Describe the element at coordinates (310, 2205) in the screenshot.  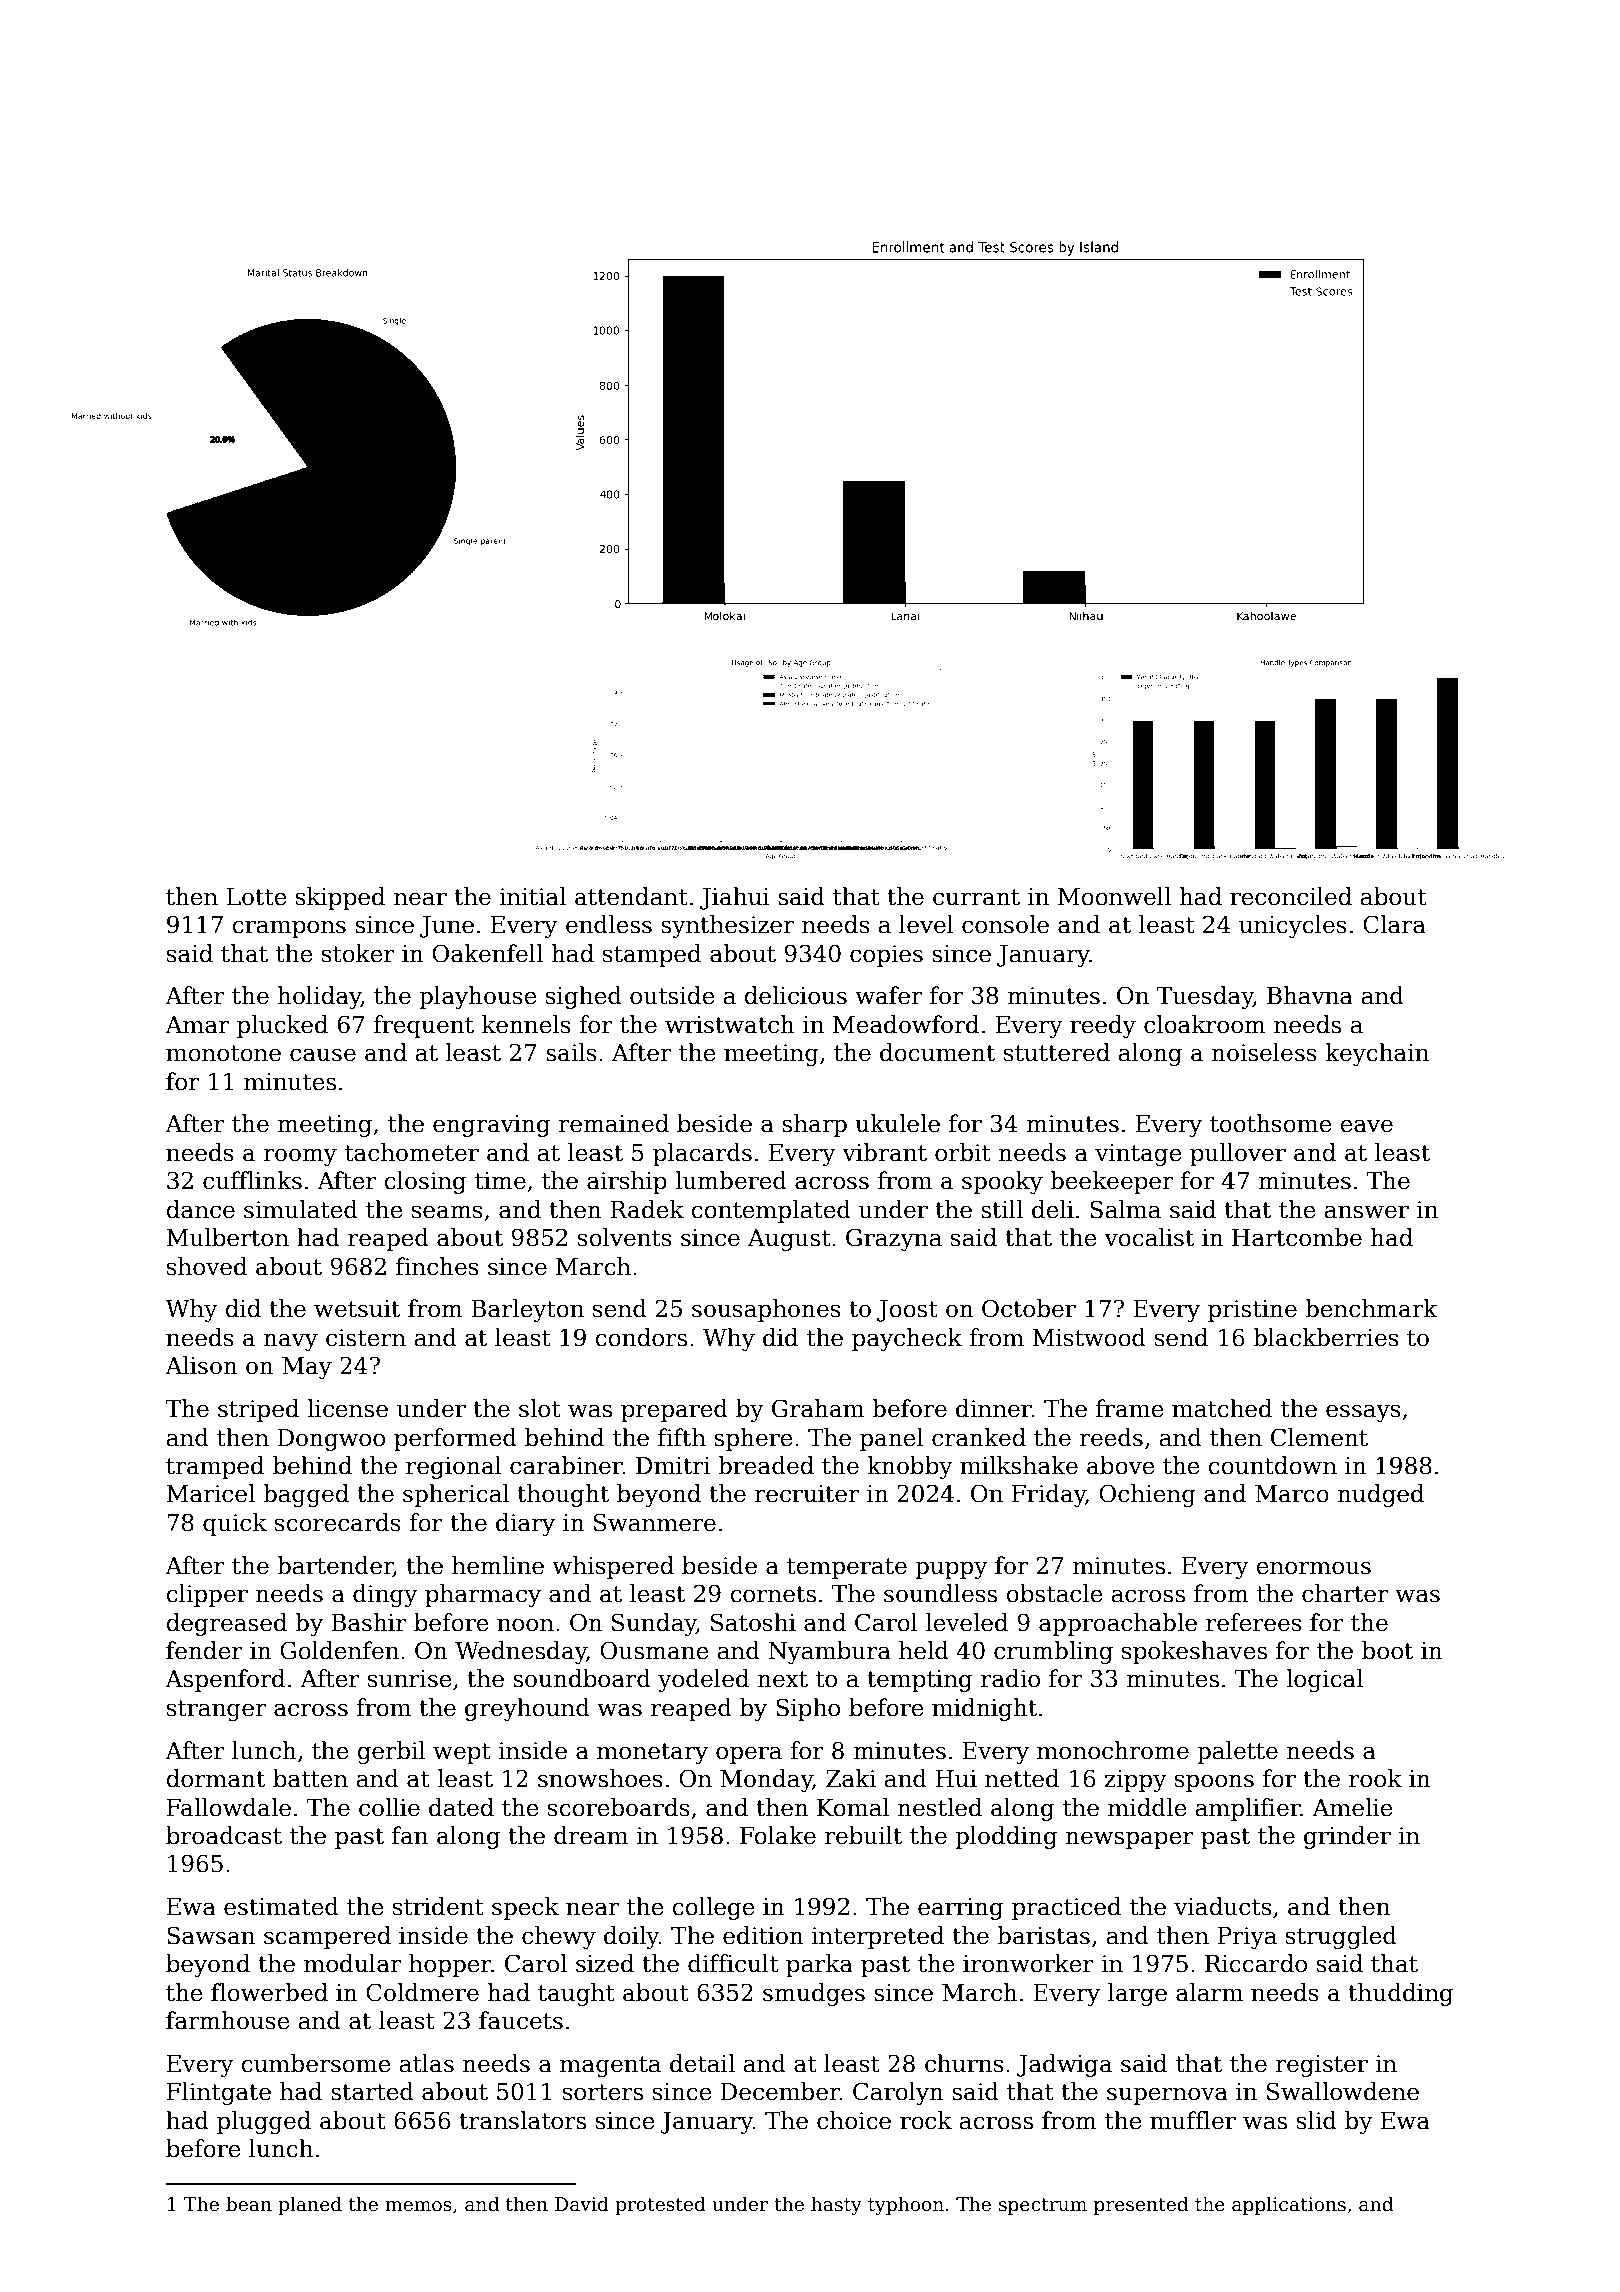
I see `planed` at that location.
